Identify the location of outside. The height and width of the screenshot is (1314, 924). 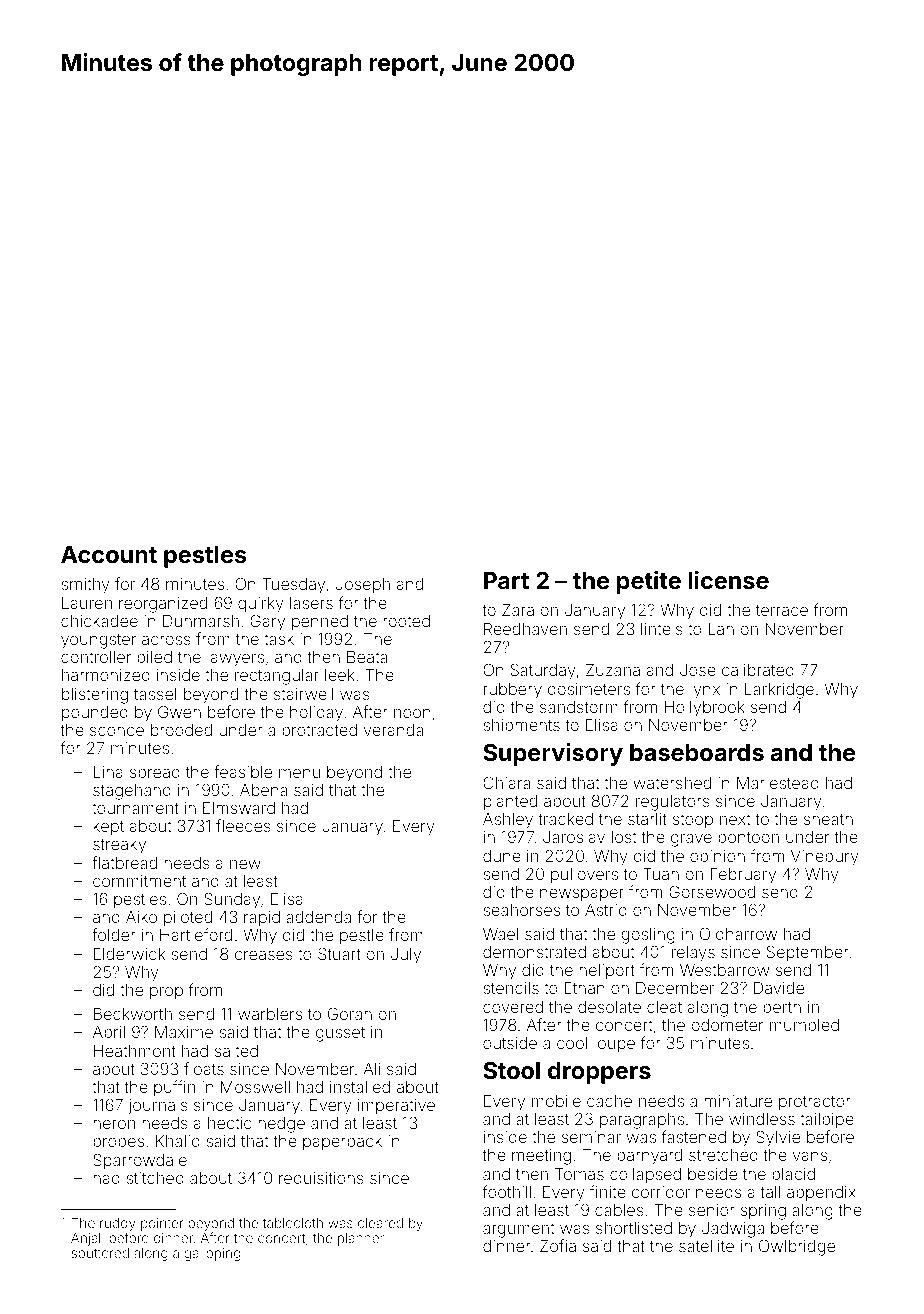
(510, 1043).
